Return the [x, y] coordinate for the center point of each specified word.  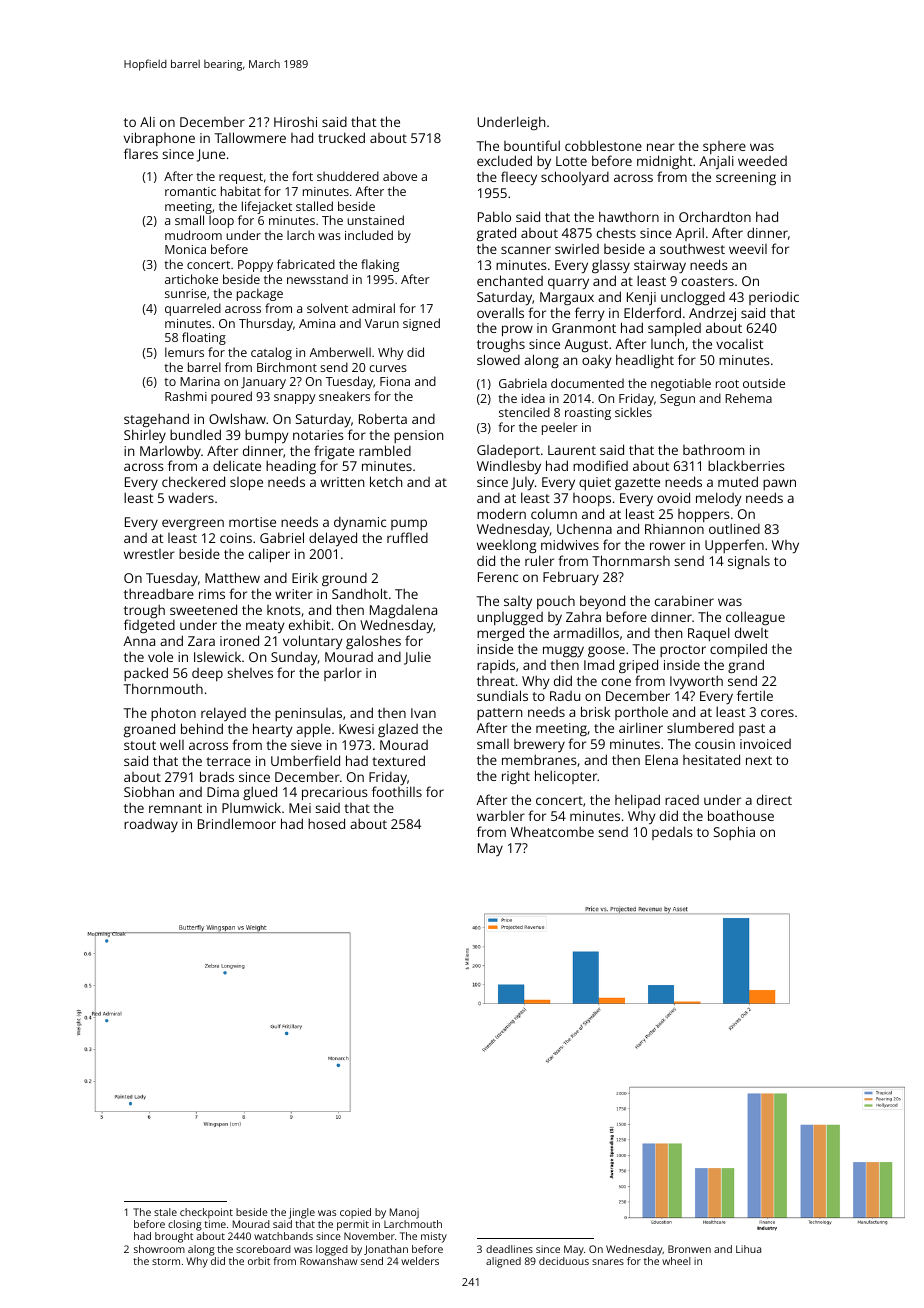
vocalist [739, 344]
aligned [503, 1262]
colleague [755, 618]
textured [398, 760]
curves [388, 368]
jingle [302, 1213]
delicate [237, 465]
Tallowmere [250, 137]
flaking [380, 265]
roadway [151, 825]
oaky [597, 361]
